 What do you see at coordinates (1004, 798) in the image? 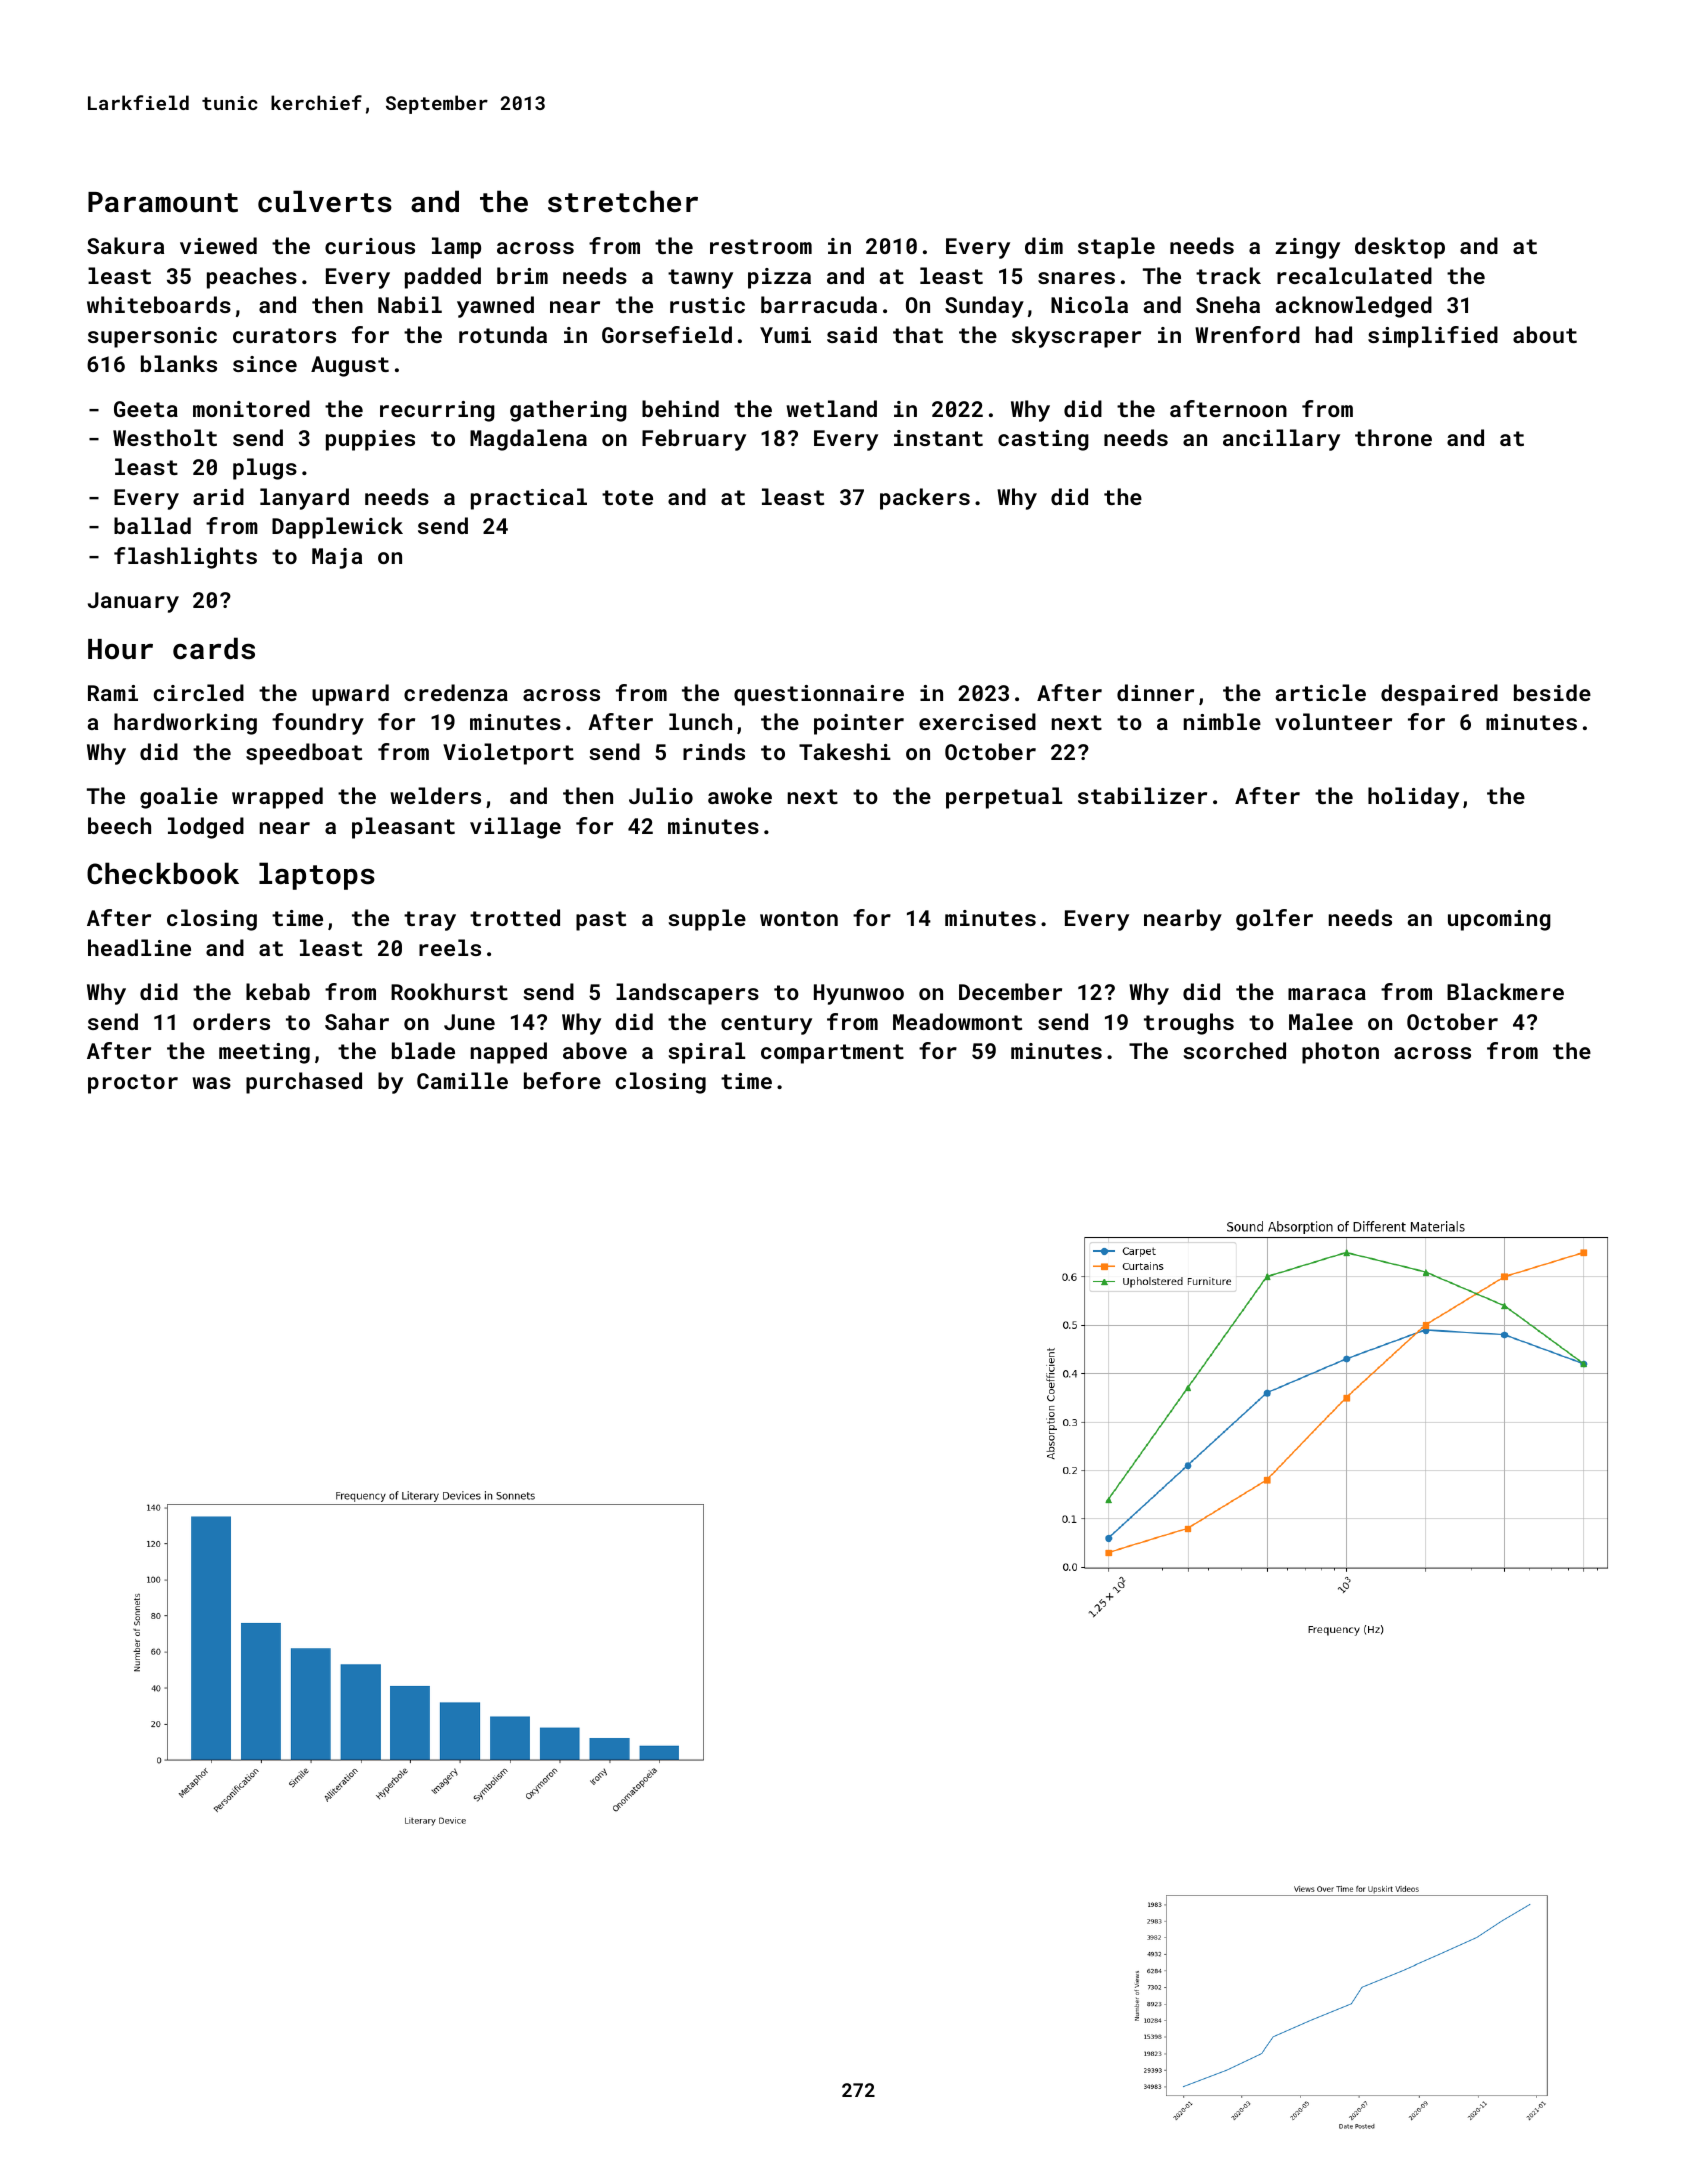
I see `perpetual` at bounding box center [1004, 798].
